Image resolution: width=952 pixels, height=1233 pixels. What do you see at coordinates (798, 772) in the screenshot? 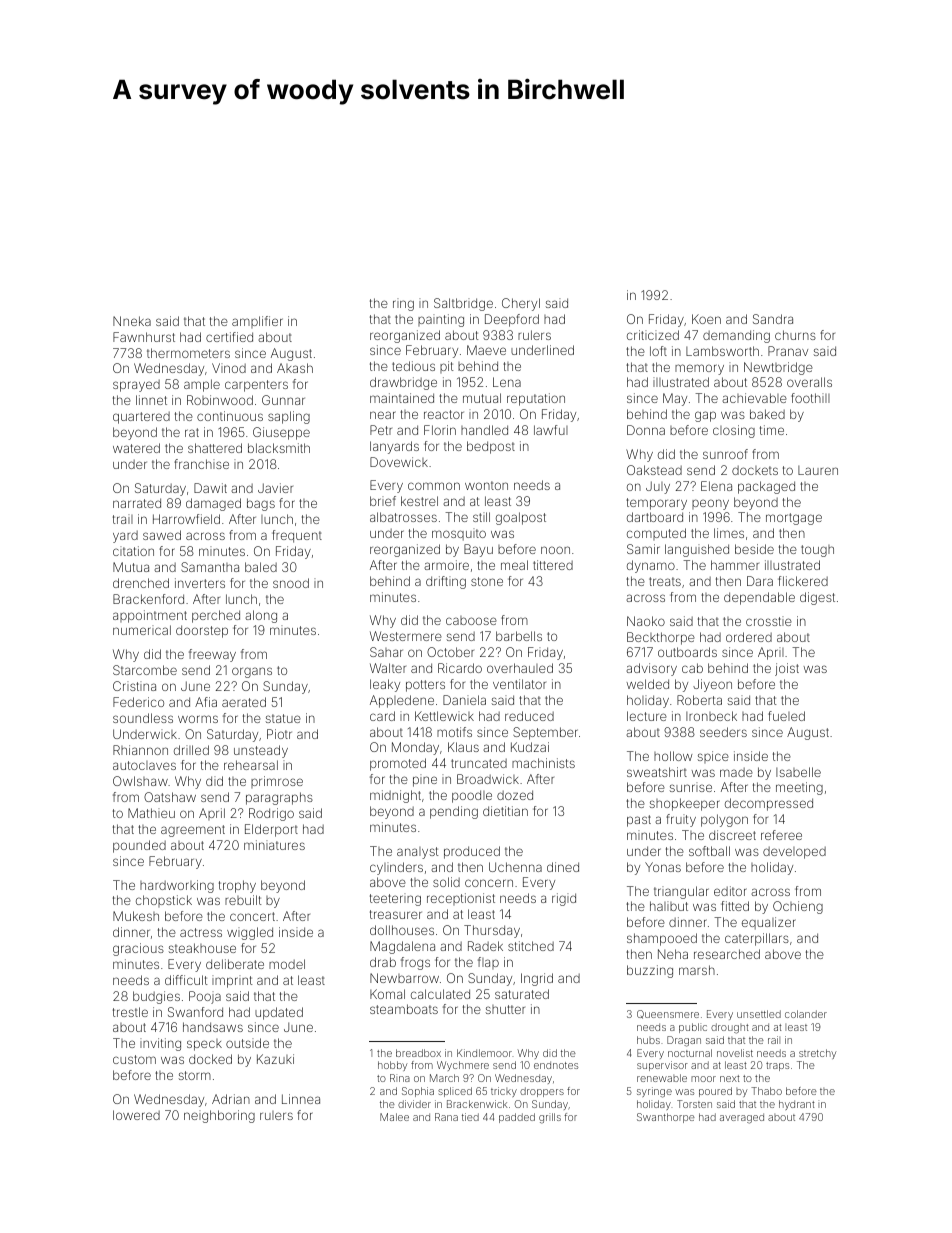
I see `Isabelle` at bounding box center [798, 772].
